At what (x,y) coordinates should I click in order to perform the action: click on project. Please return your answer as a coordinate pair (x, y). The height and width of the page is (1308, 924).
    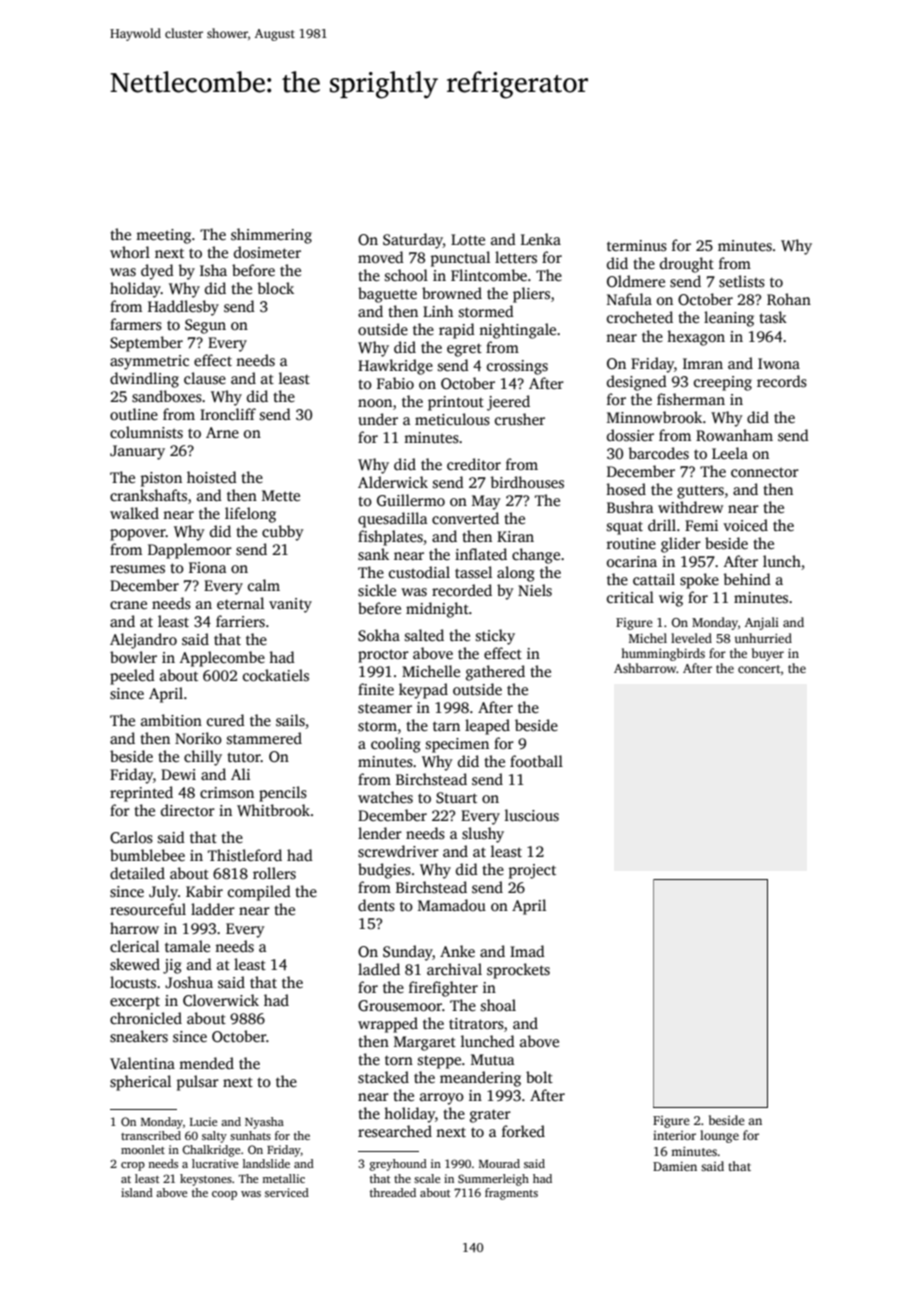
    Looking at the image, I should click on (532, 871).
